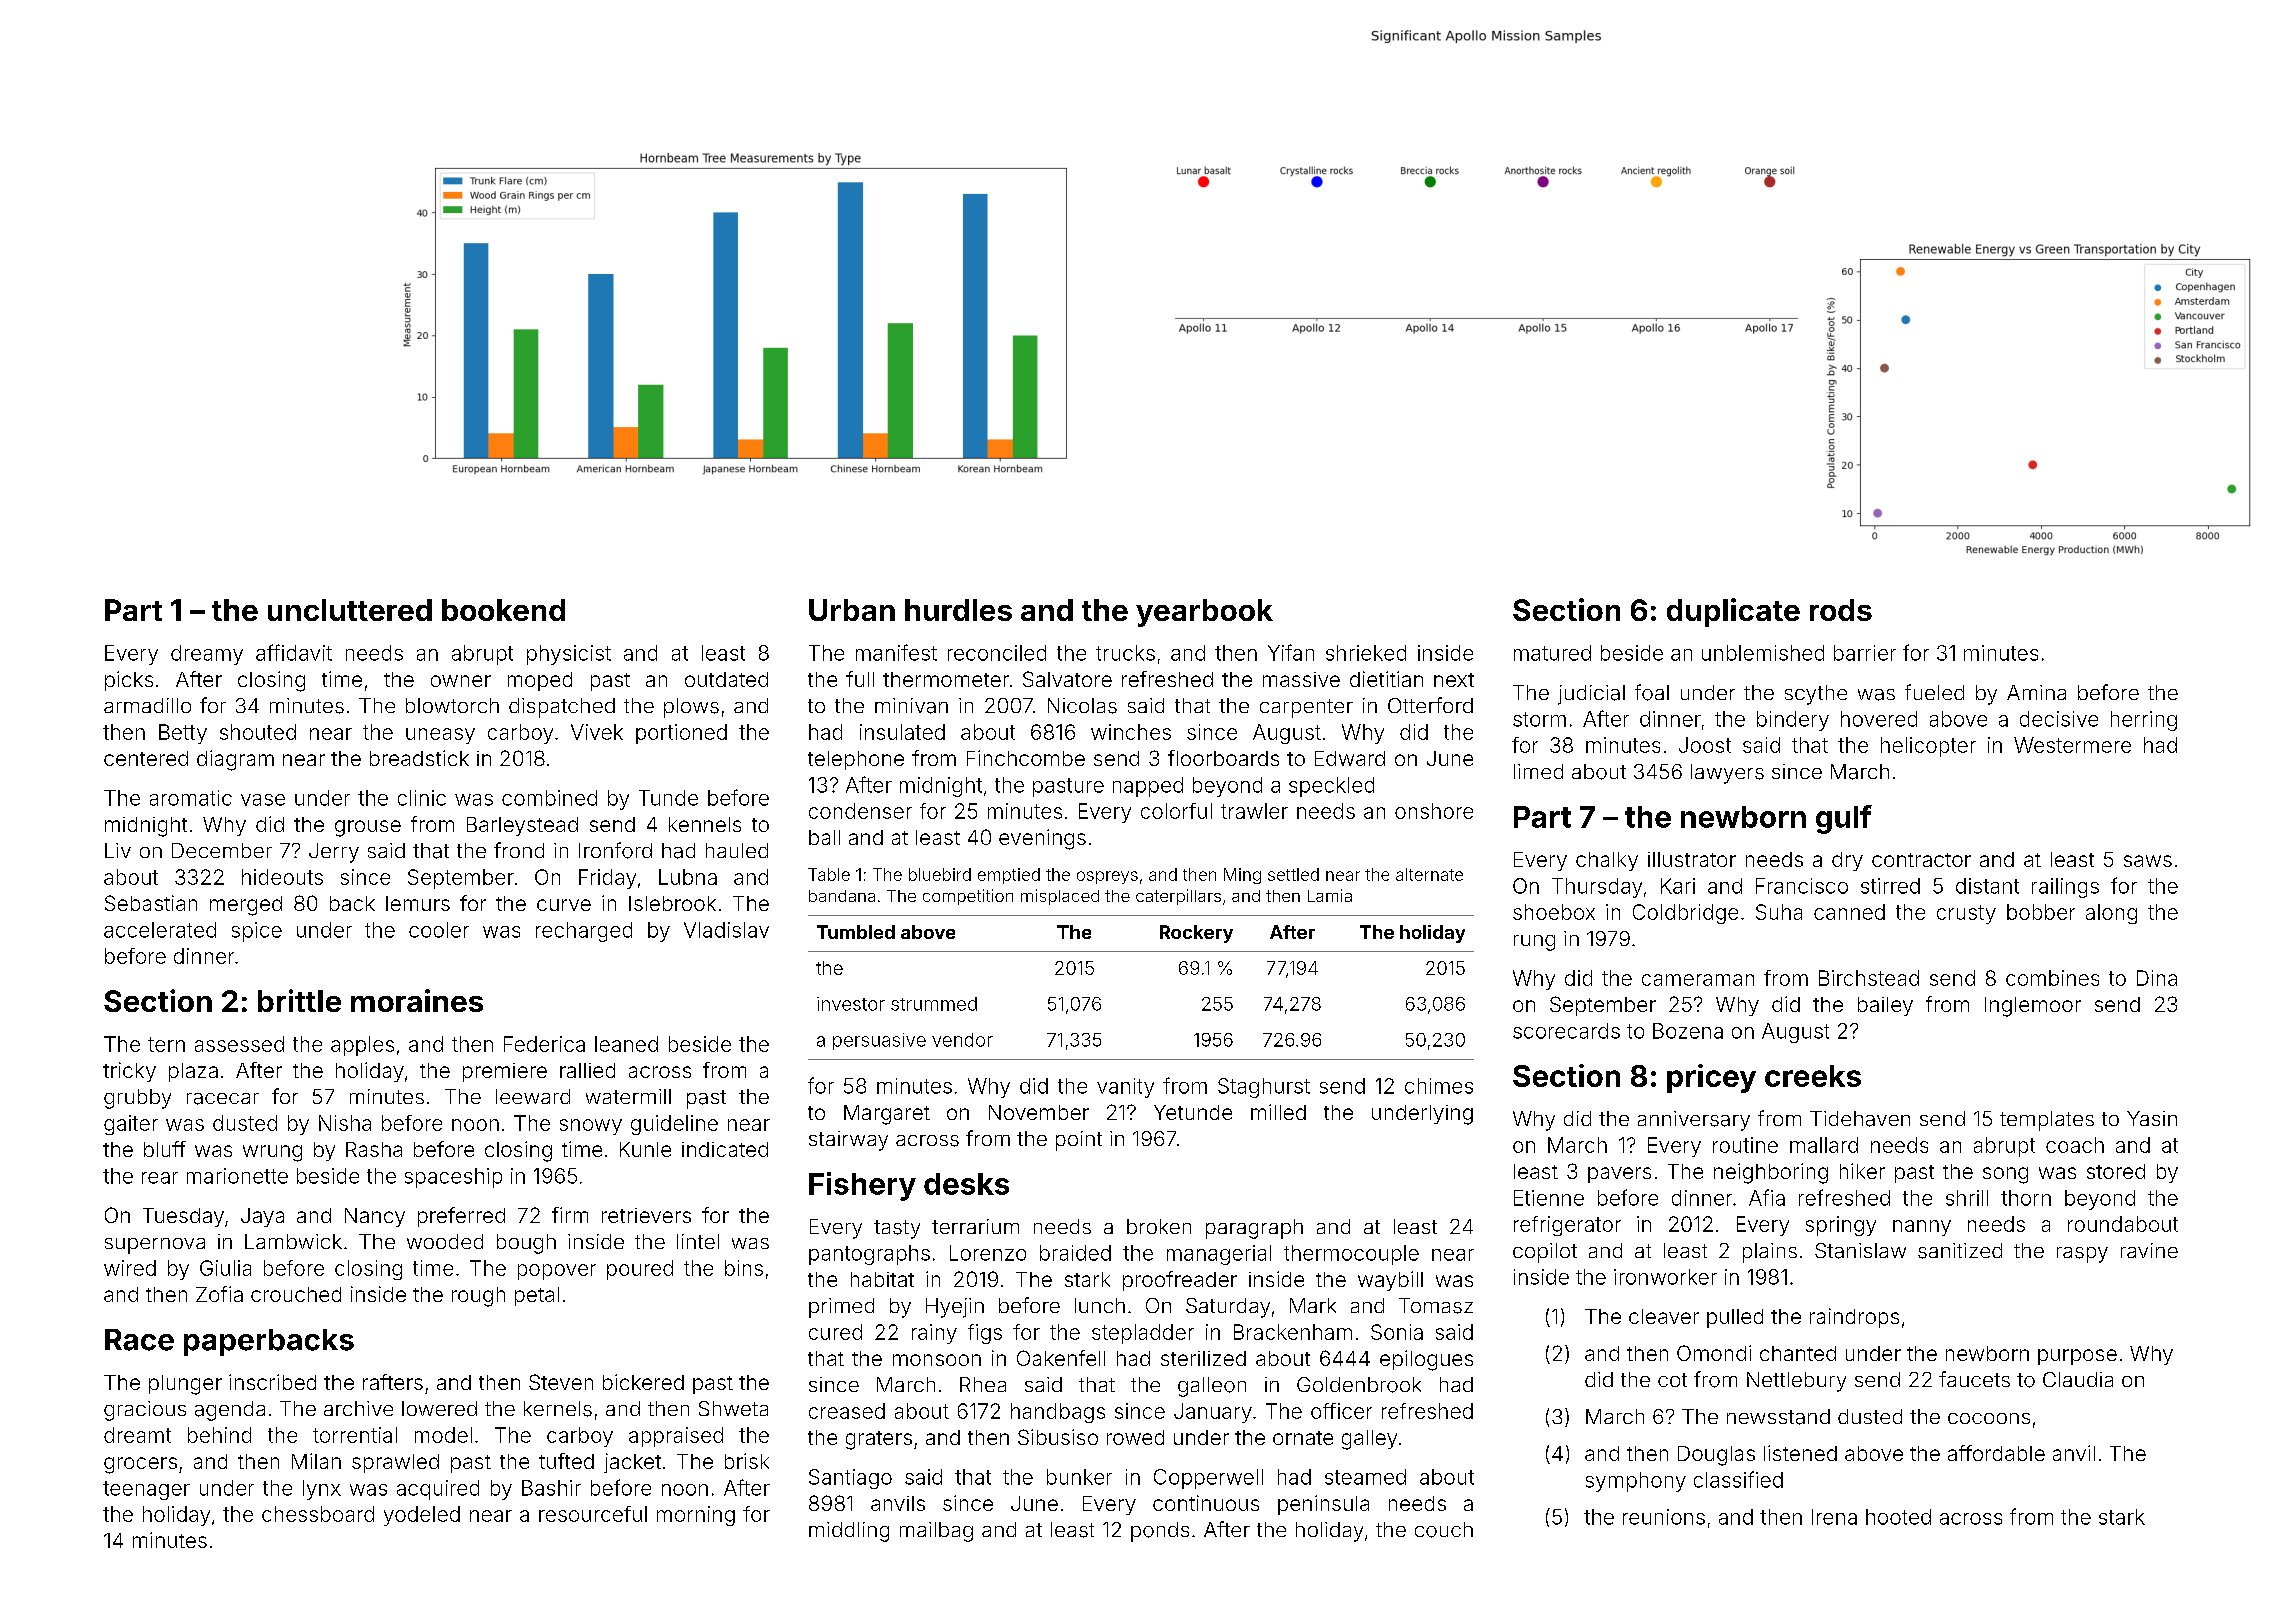 The height and width of the page is (1614, 2282). I want to click on sprawled, so click(395, 1463).
